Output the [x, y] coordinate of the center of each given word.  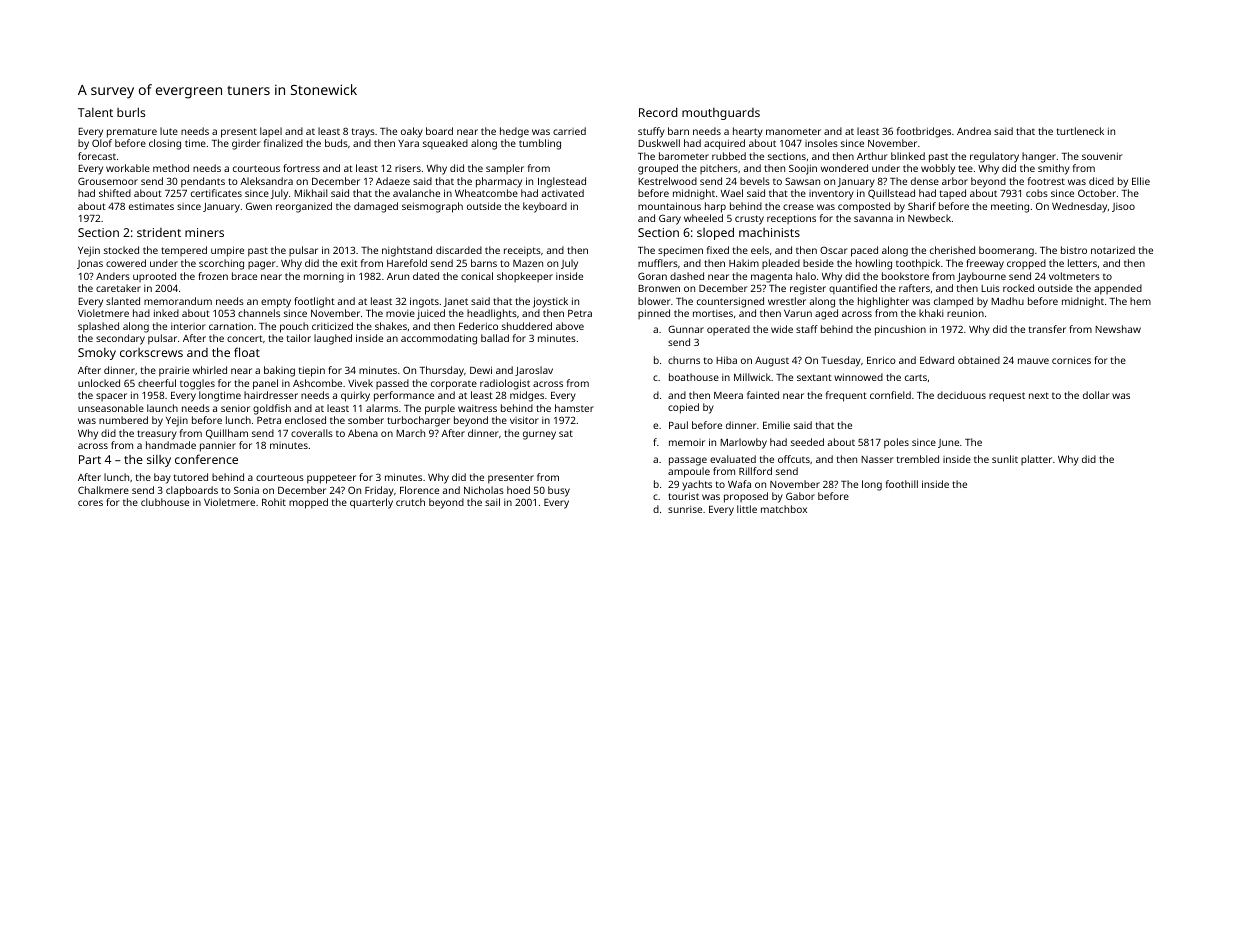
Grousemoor [108, 181]
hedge [514, 132]
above [570, 326]
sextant [814, 377]
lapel [271, 132]
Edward [937, 360]
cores [90, 503]
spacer [111, 397]
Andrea [974, 131]
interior [188, 326]
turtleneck [1080, 131]
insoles [821, 143]
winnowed [858, 377]
